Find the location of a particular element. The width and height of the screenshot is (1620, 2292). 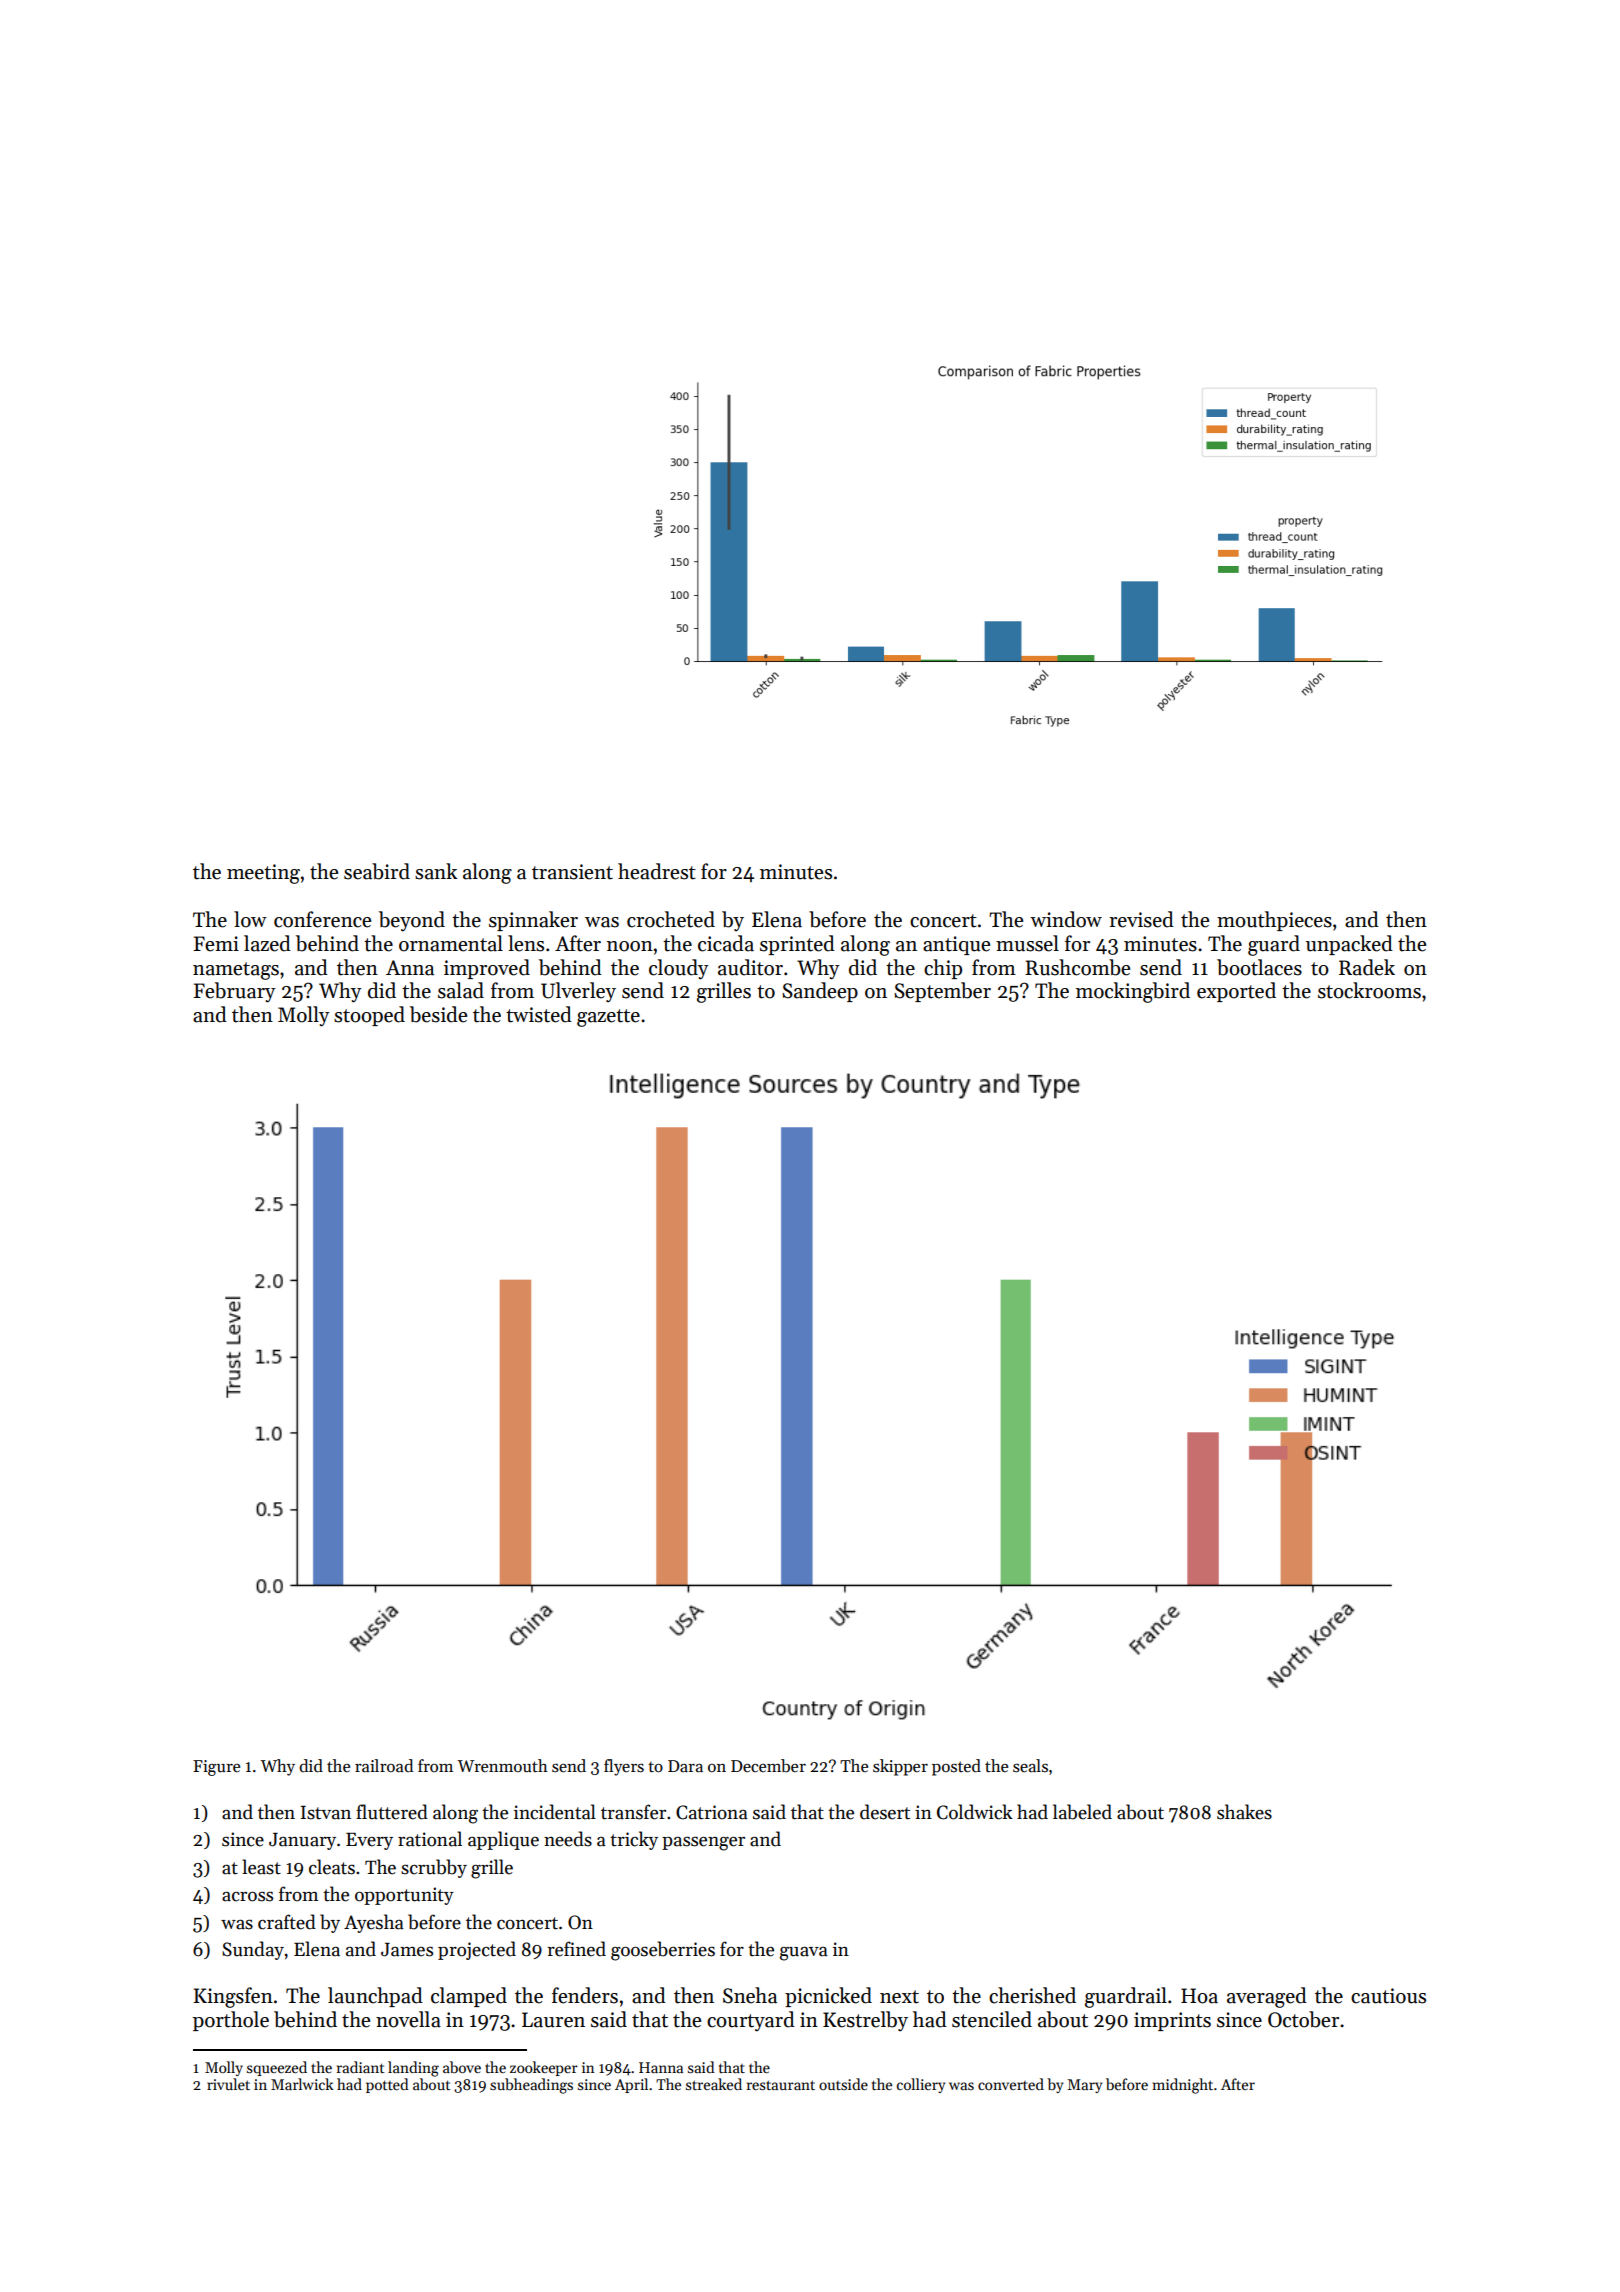

mouthpieces is located at coordinates (1274, 921).
